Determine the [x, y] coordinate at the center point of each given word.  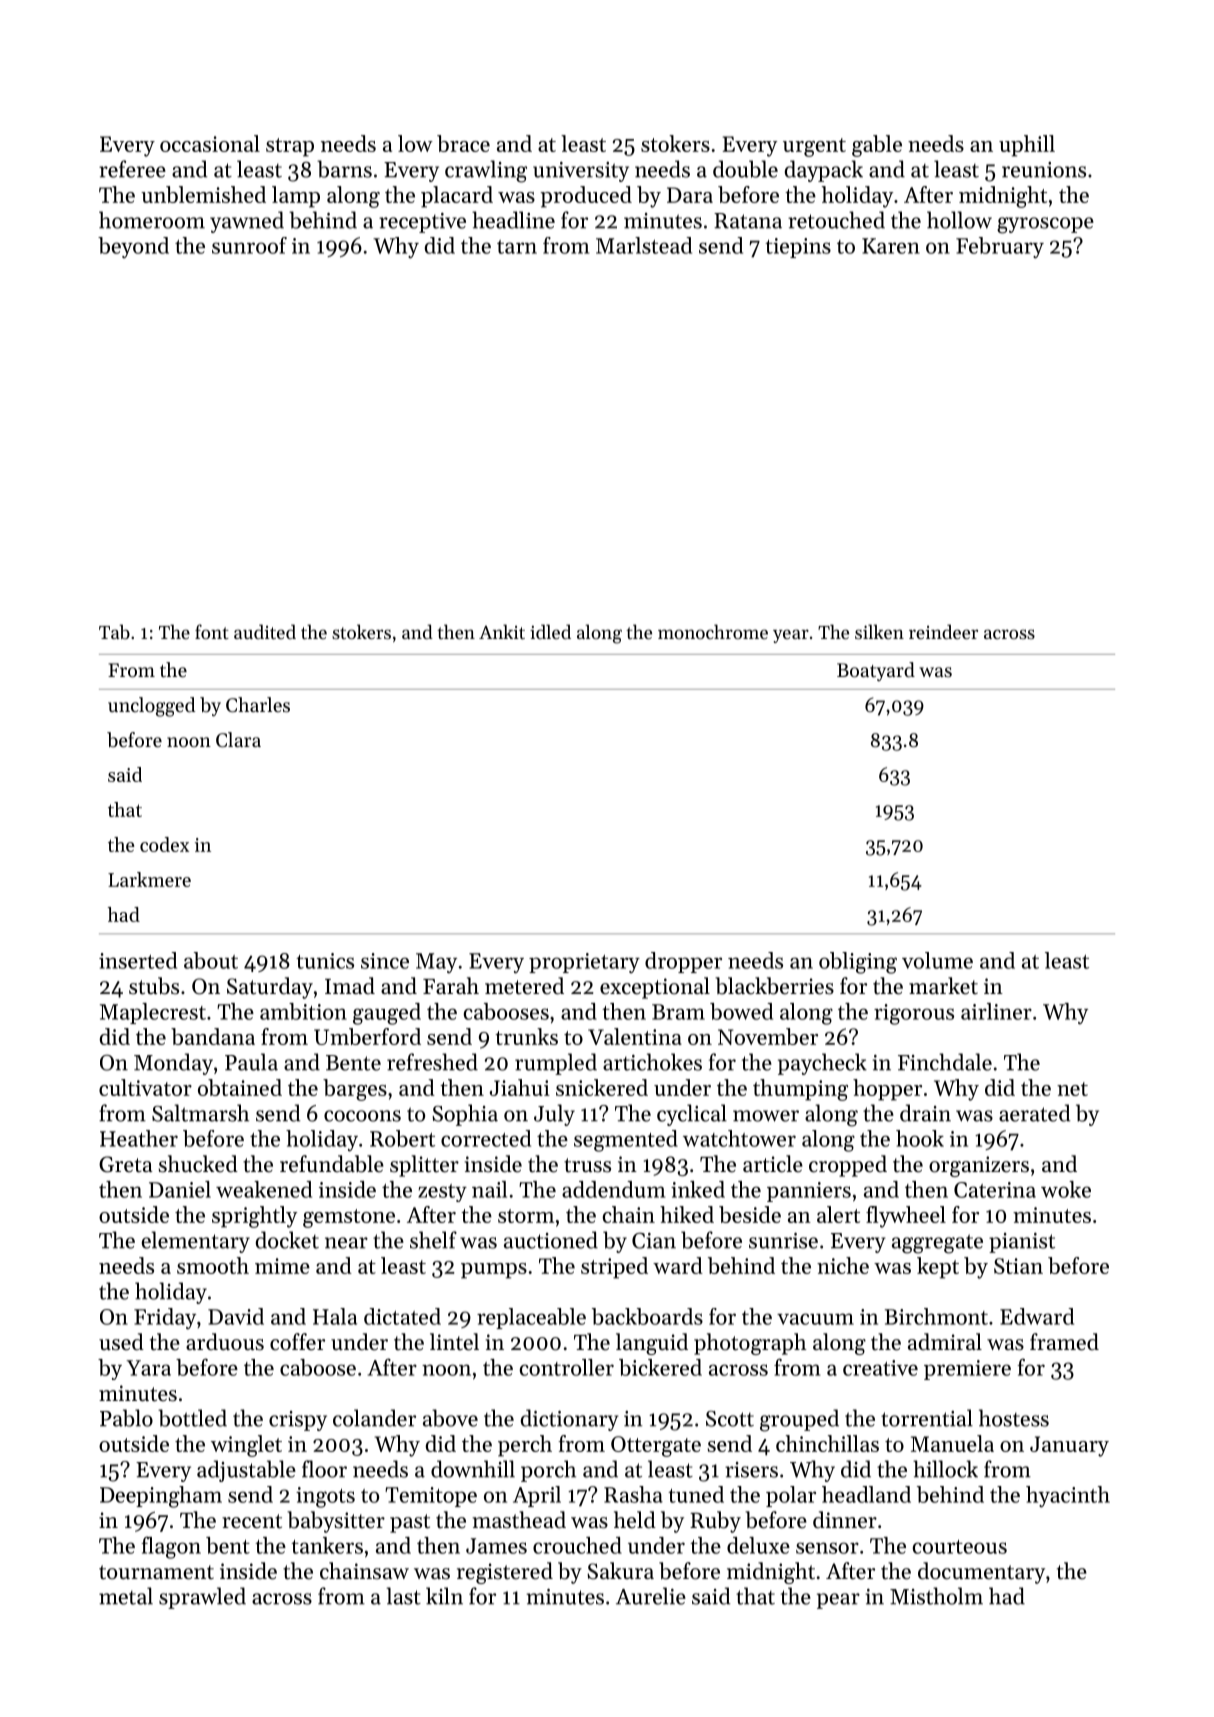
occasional [210, 143]
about [211, 960]
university [581, 172]
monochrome [713, 631]
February [1000, 248]
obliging [858, 963]
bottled [192, 1418]
